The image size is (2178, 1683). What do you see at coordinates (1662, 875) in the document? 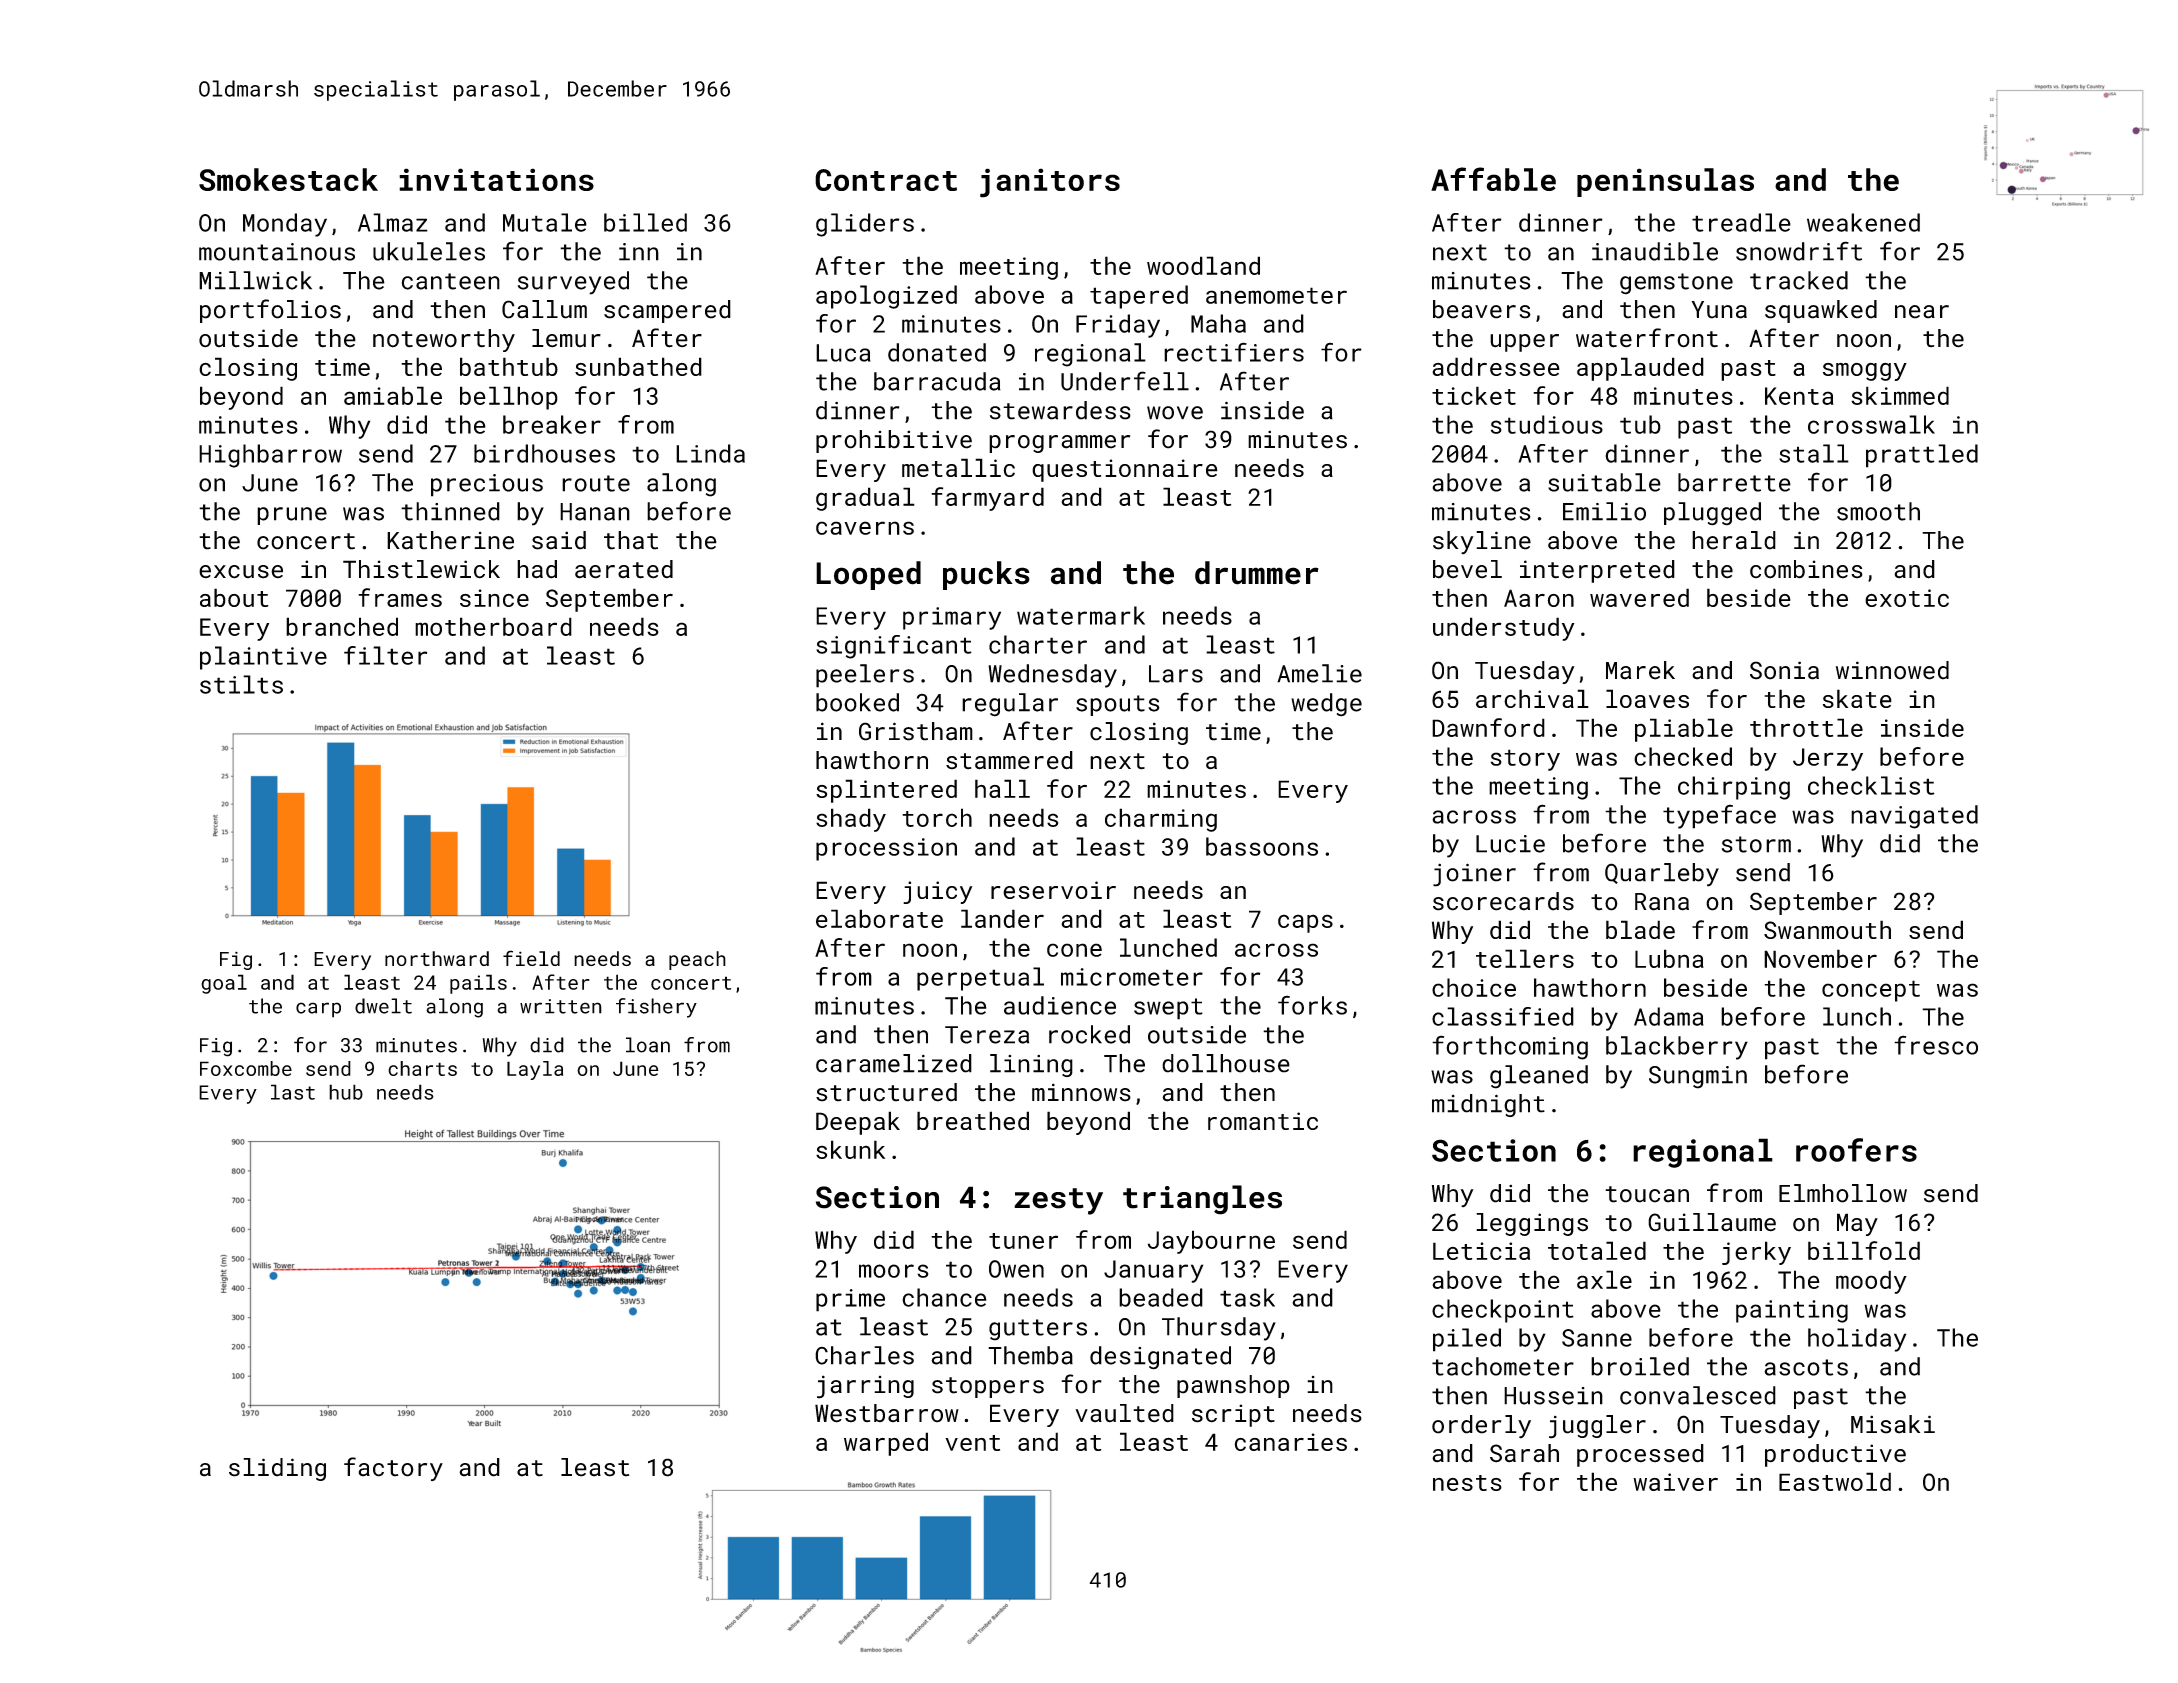
I see `Quarleby` at bounding box center [1662, 875].
